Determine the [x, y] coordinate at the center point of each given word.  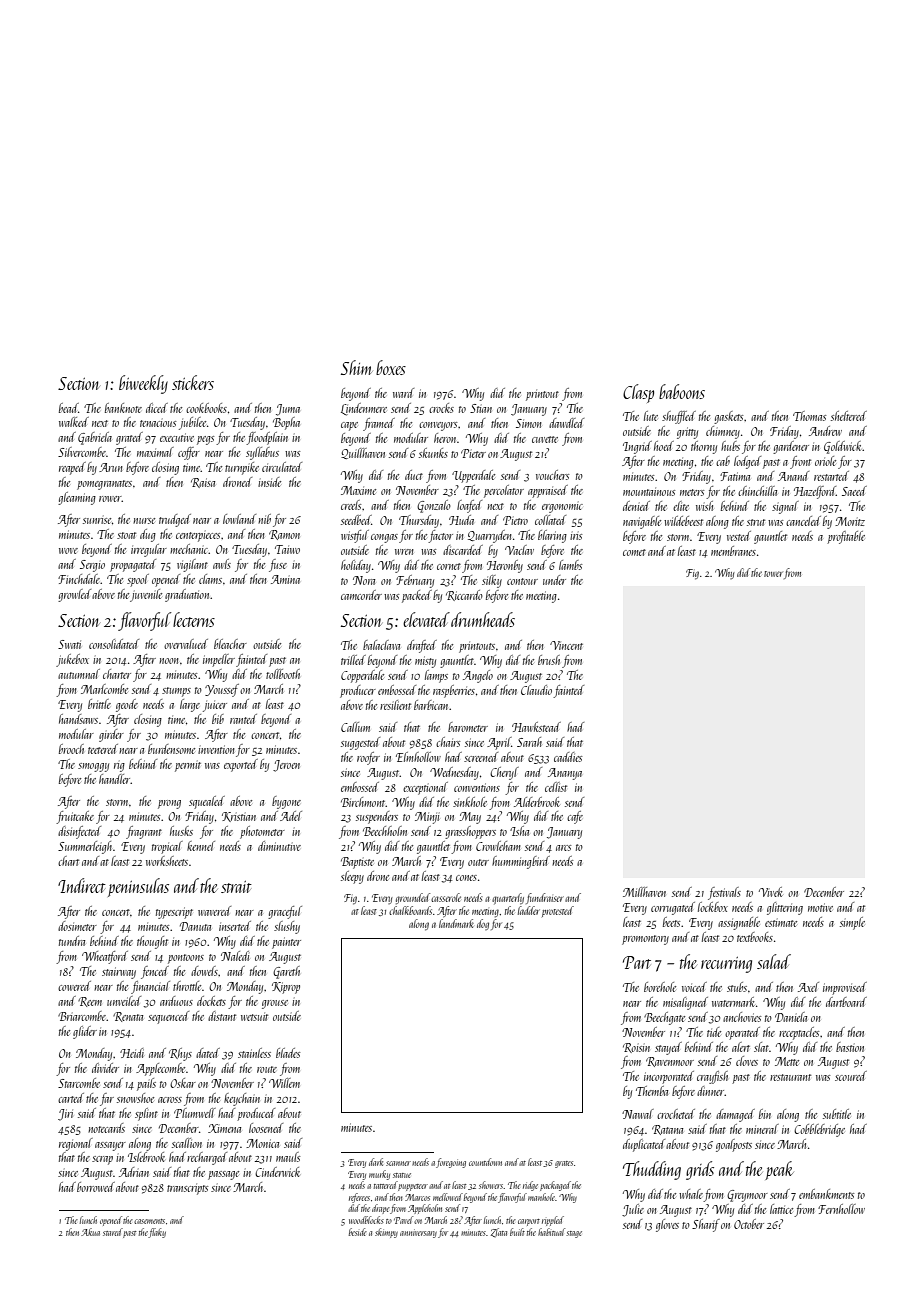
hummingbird [521, 862]
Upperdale [473, 476]
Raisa [203, 483]
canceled [803, 521]
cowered [74, 986]
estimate [781, 922]
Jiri [65, 1115]
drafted [422, 646]
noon [169, 661]
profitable [846, 537]
